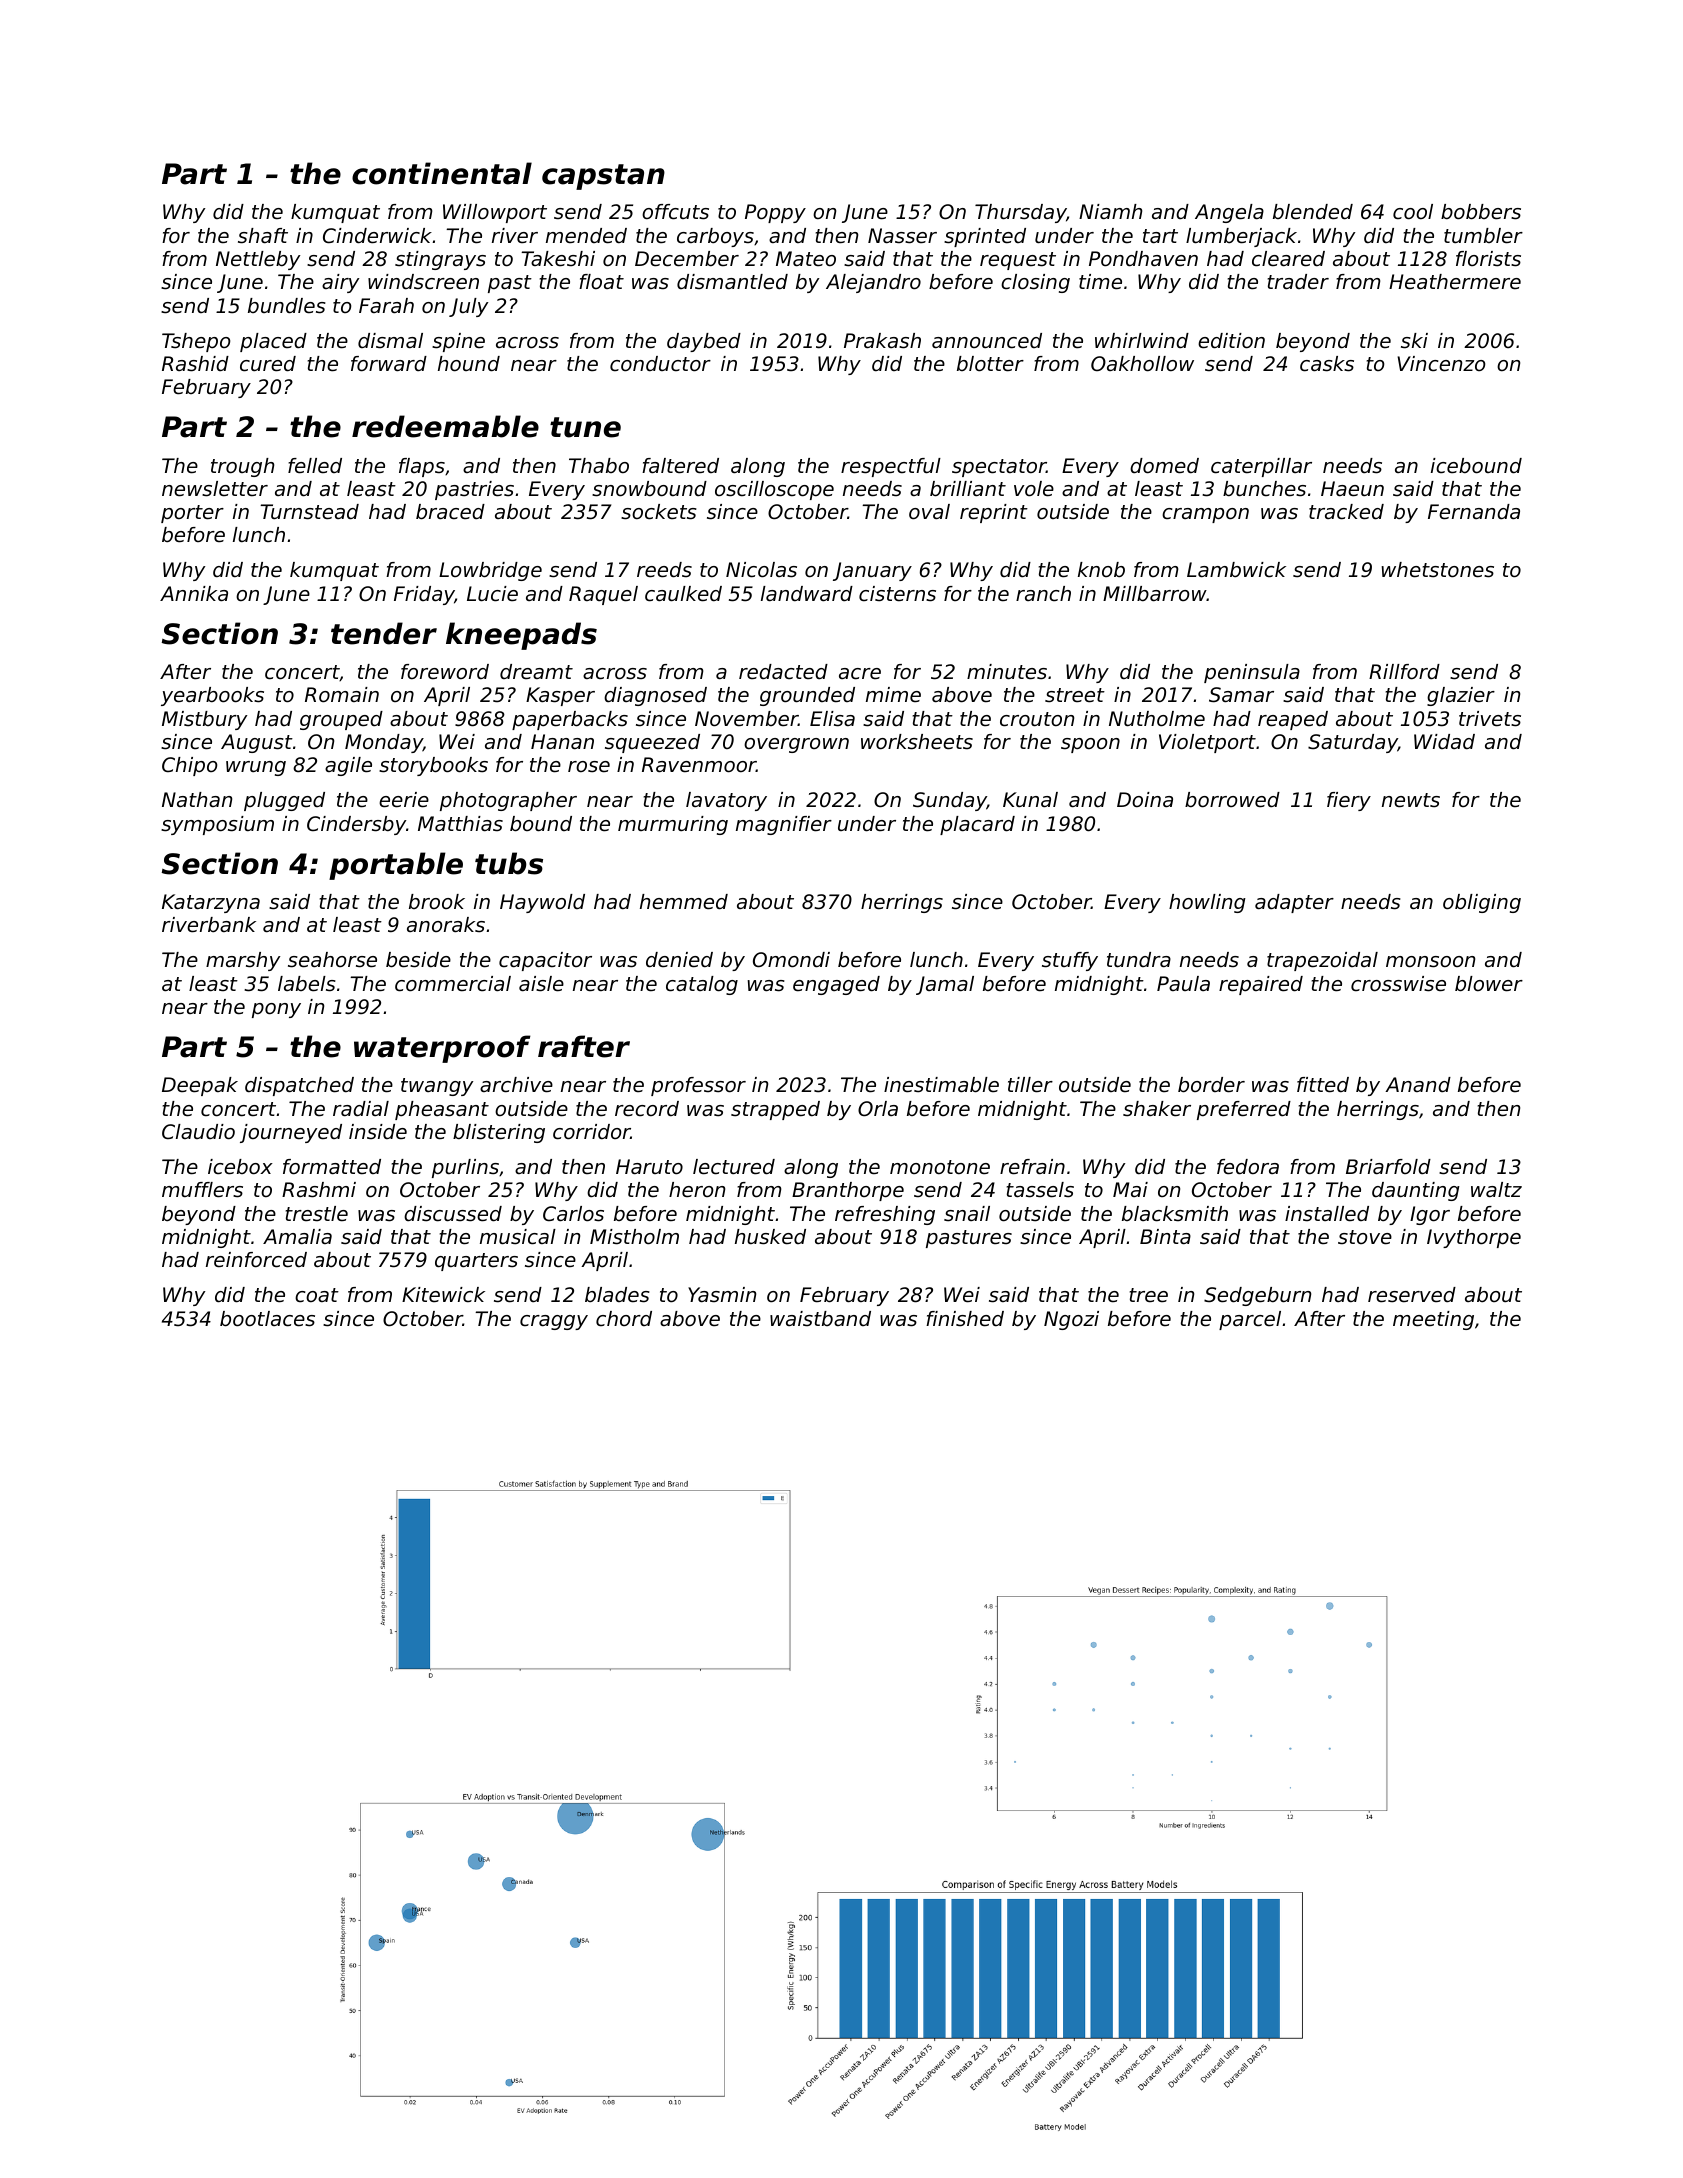  What do you see at coordinates (603, 177) in the page?
I see `capstan` at bounding box center [603, 177].
